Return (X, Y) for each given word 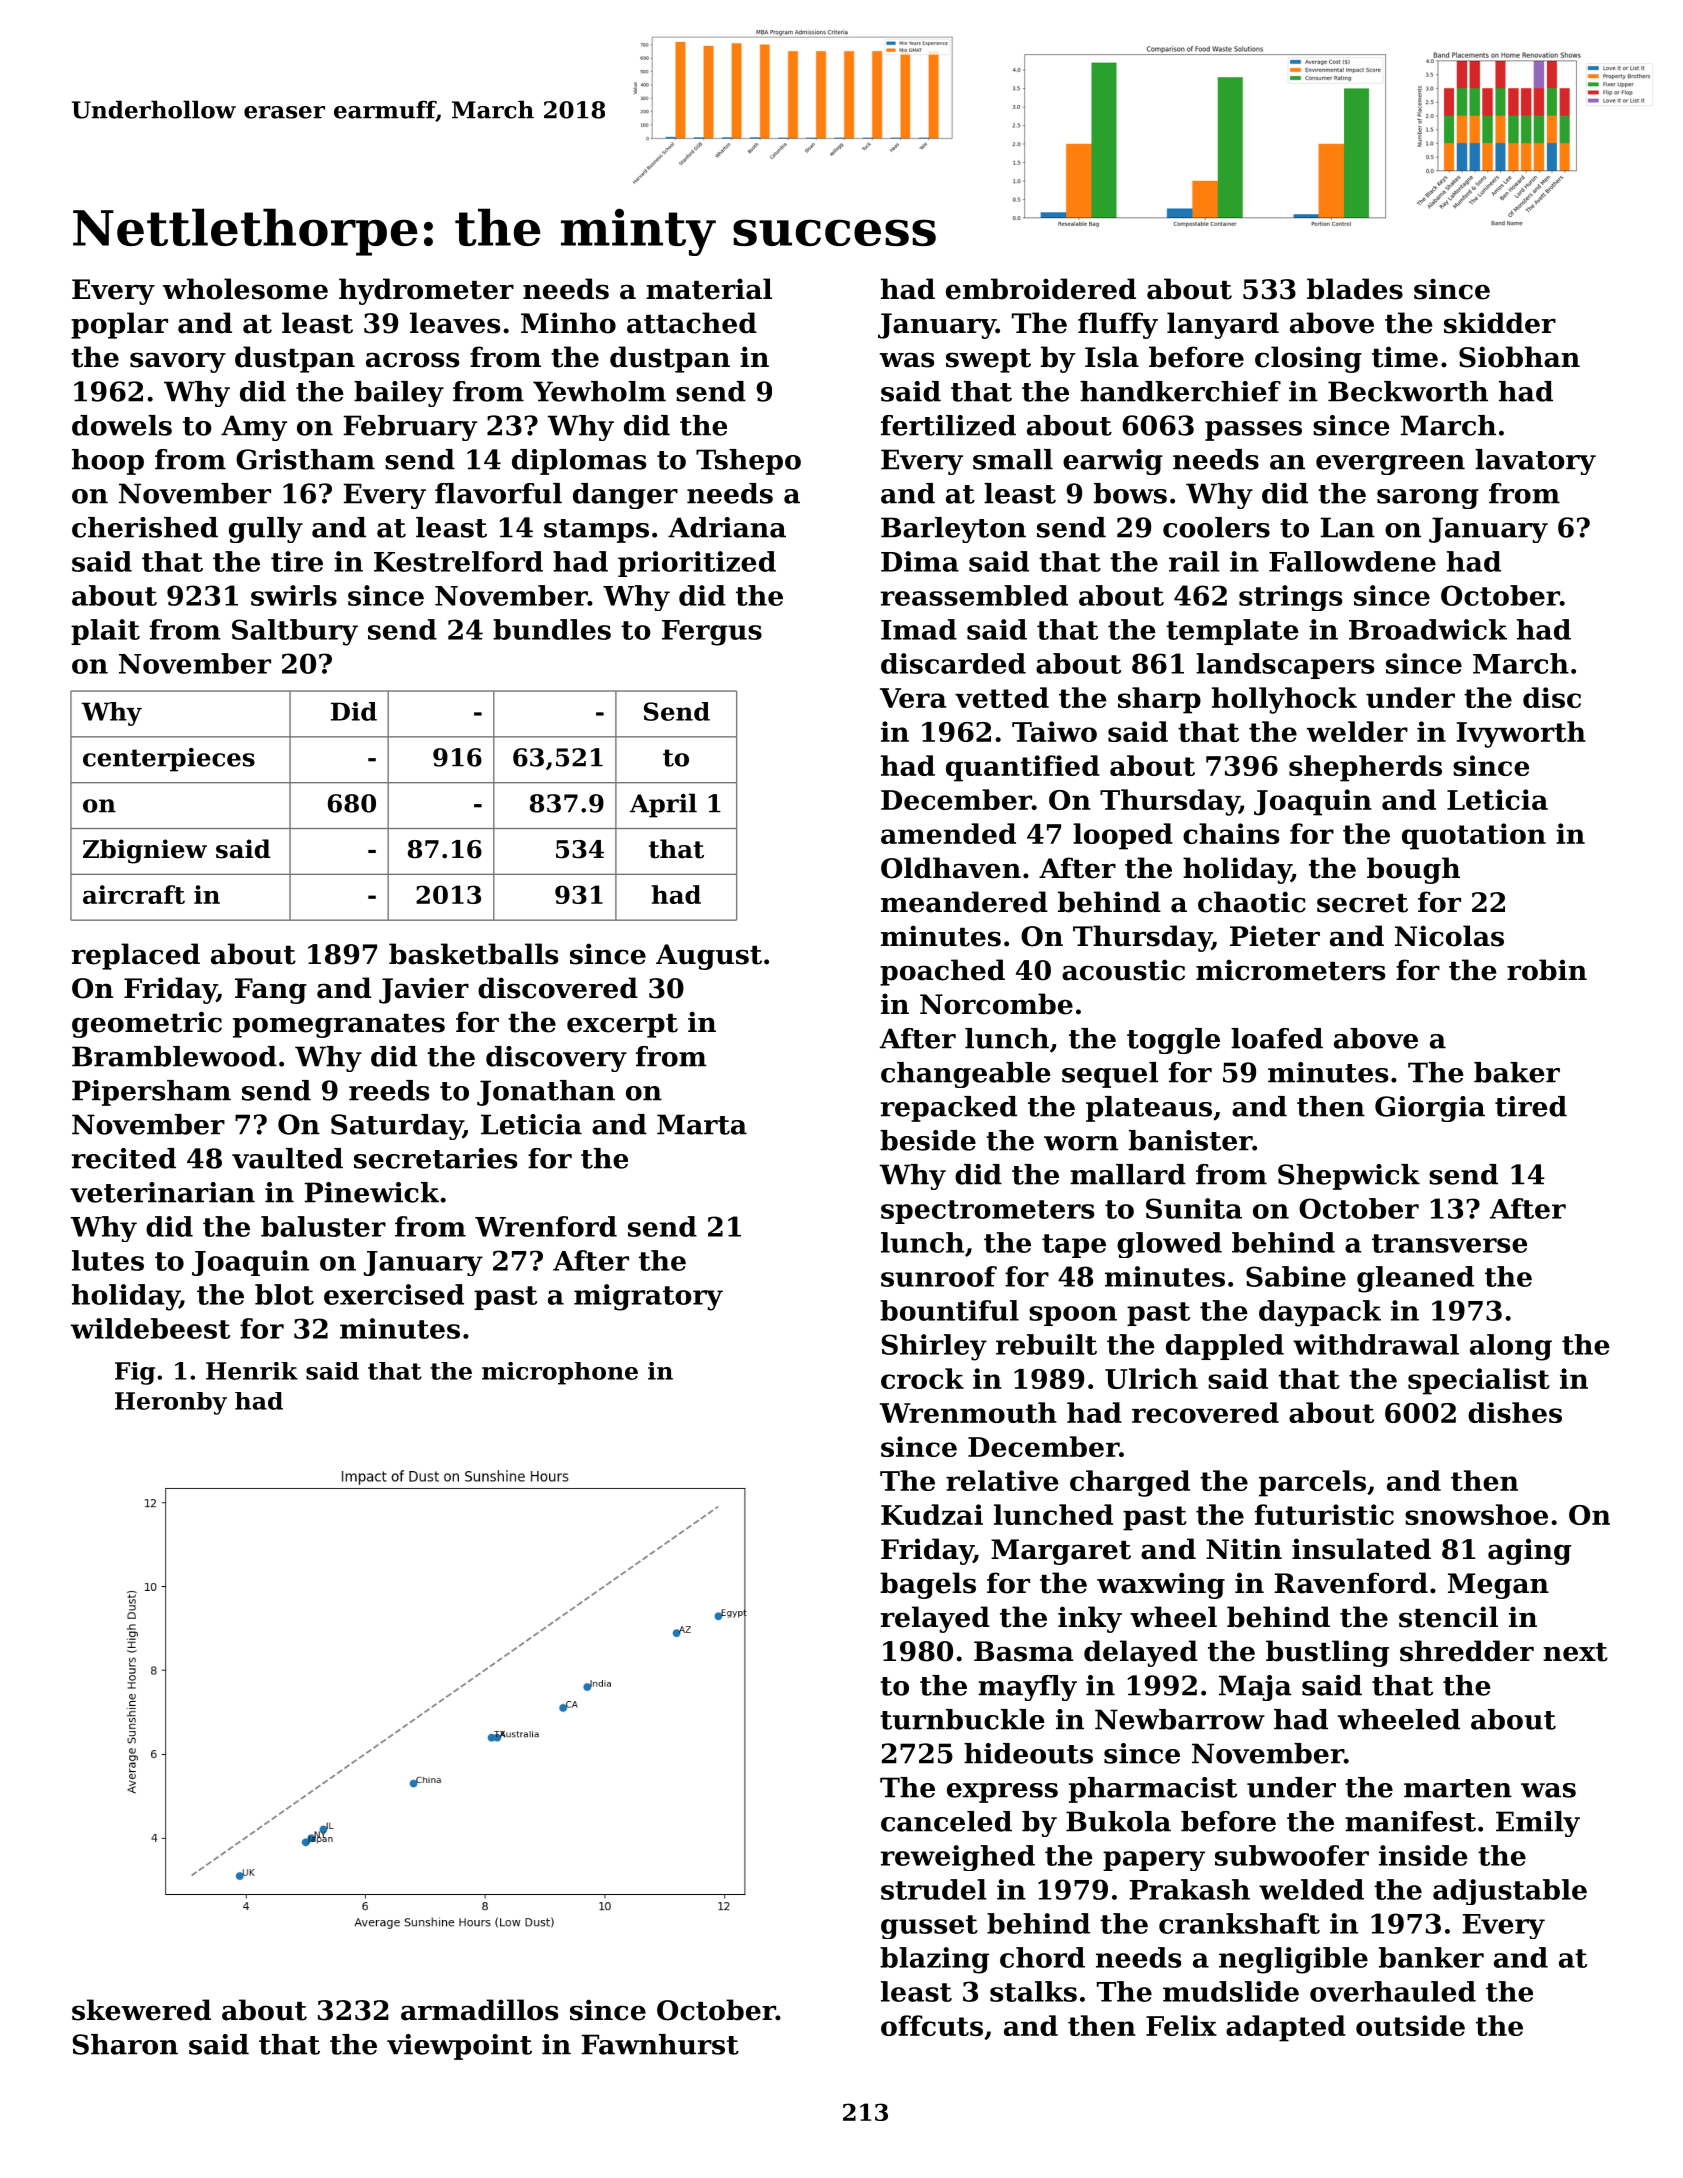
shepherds (1365, 768)
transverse (1449, 1243)
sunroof (939, 1276)
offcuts (932, 2025)
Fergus (712, 633)
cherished (145, 527)
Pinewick (371, 1192)
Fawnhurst (660, 2044)
